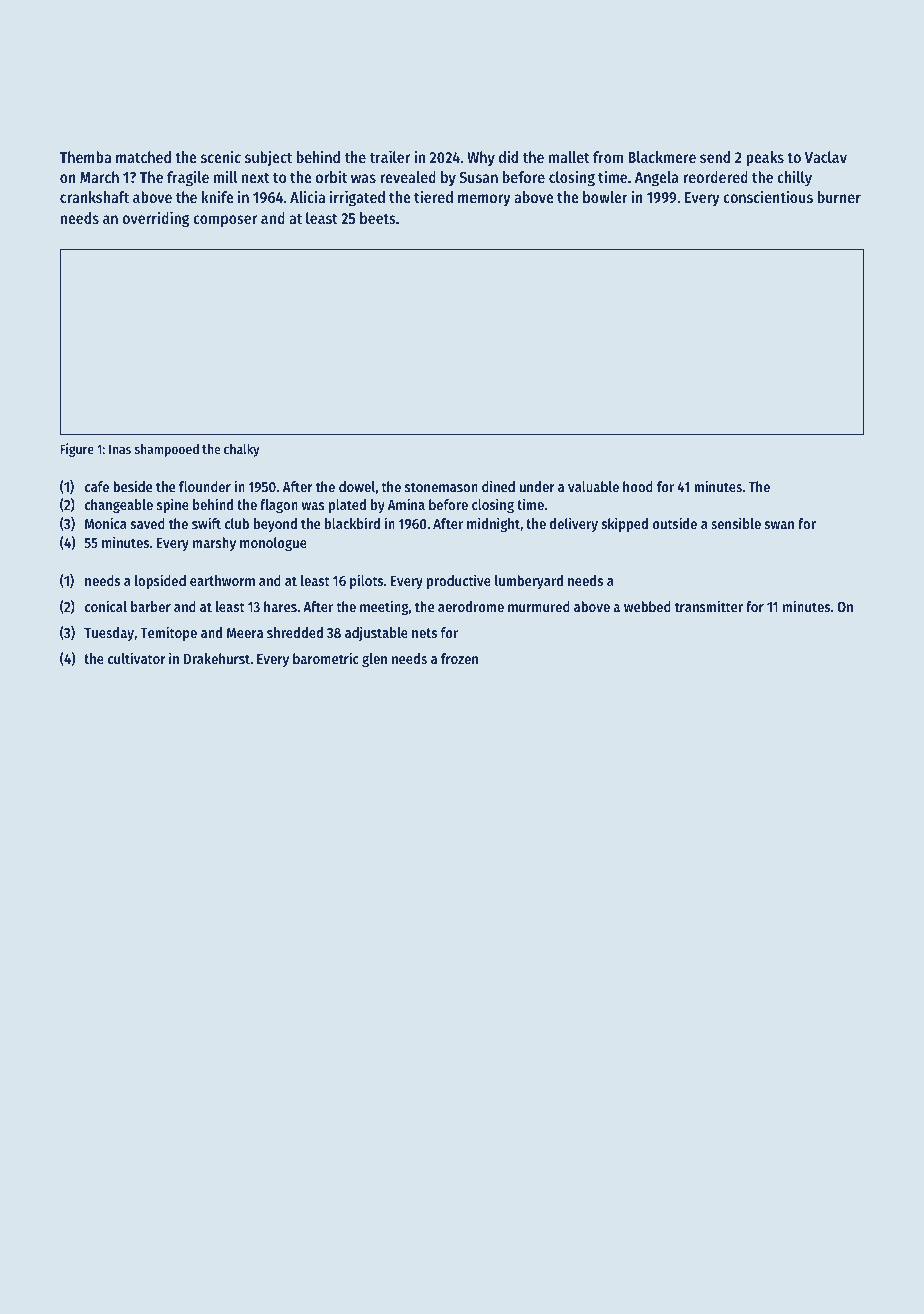  What do you see at coordinates (155, 219) in the screenshot?
I see `overriding` at bounding box center [155, 219].
